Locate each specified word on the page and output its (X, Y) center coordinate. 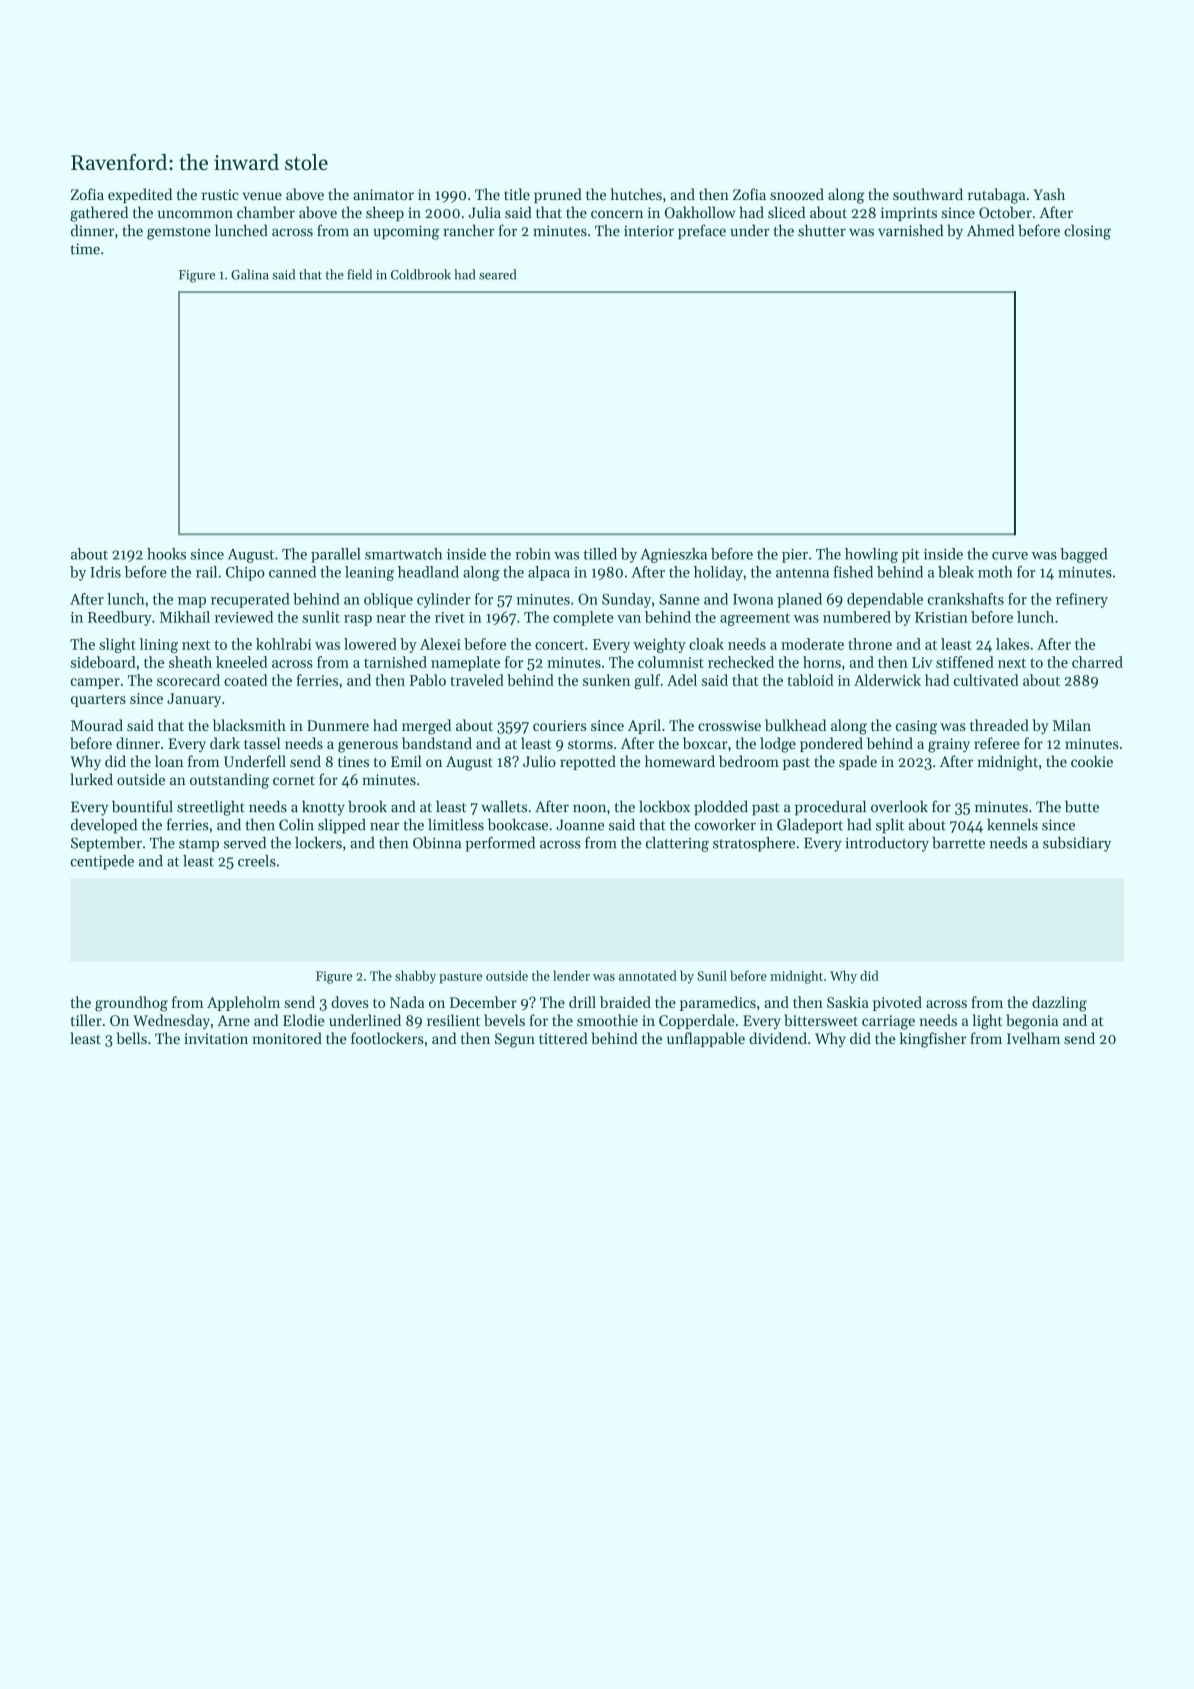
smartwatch (403, 554)
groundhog (131, 1004)
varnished (910, 230)
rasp (358, 620)
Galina (250, 274)
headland (428, 572)
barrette (958, 843)
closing (1087, 232)
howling (871, 555)
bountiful (142, 806)
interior (649, 231)
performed (500, 844)
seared (497, 274)
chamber (266, 212)
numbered (857, 617)
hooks (166, 554)
